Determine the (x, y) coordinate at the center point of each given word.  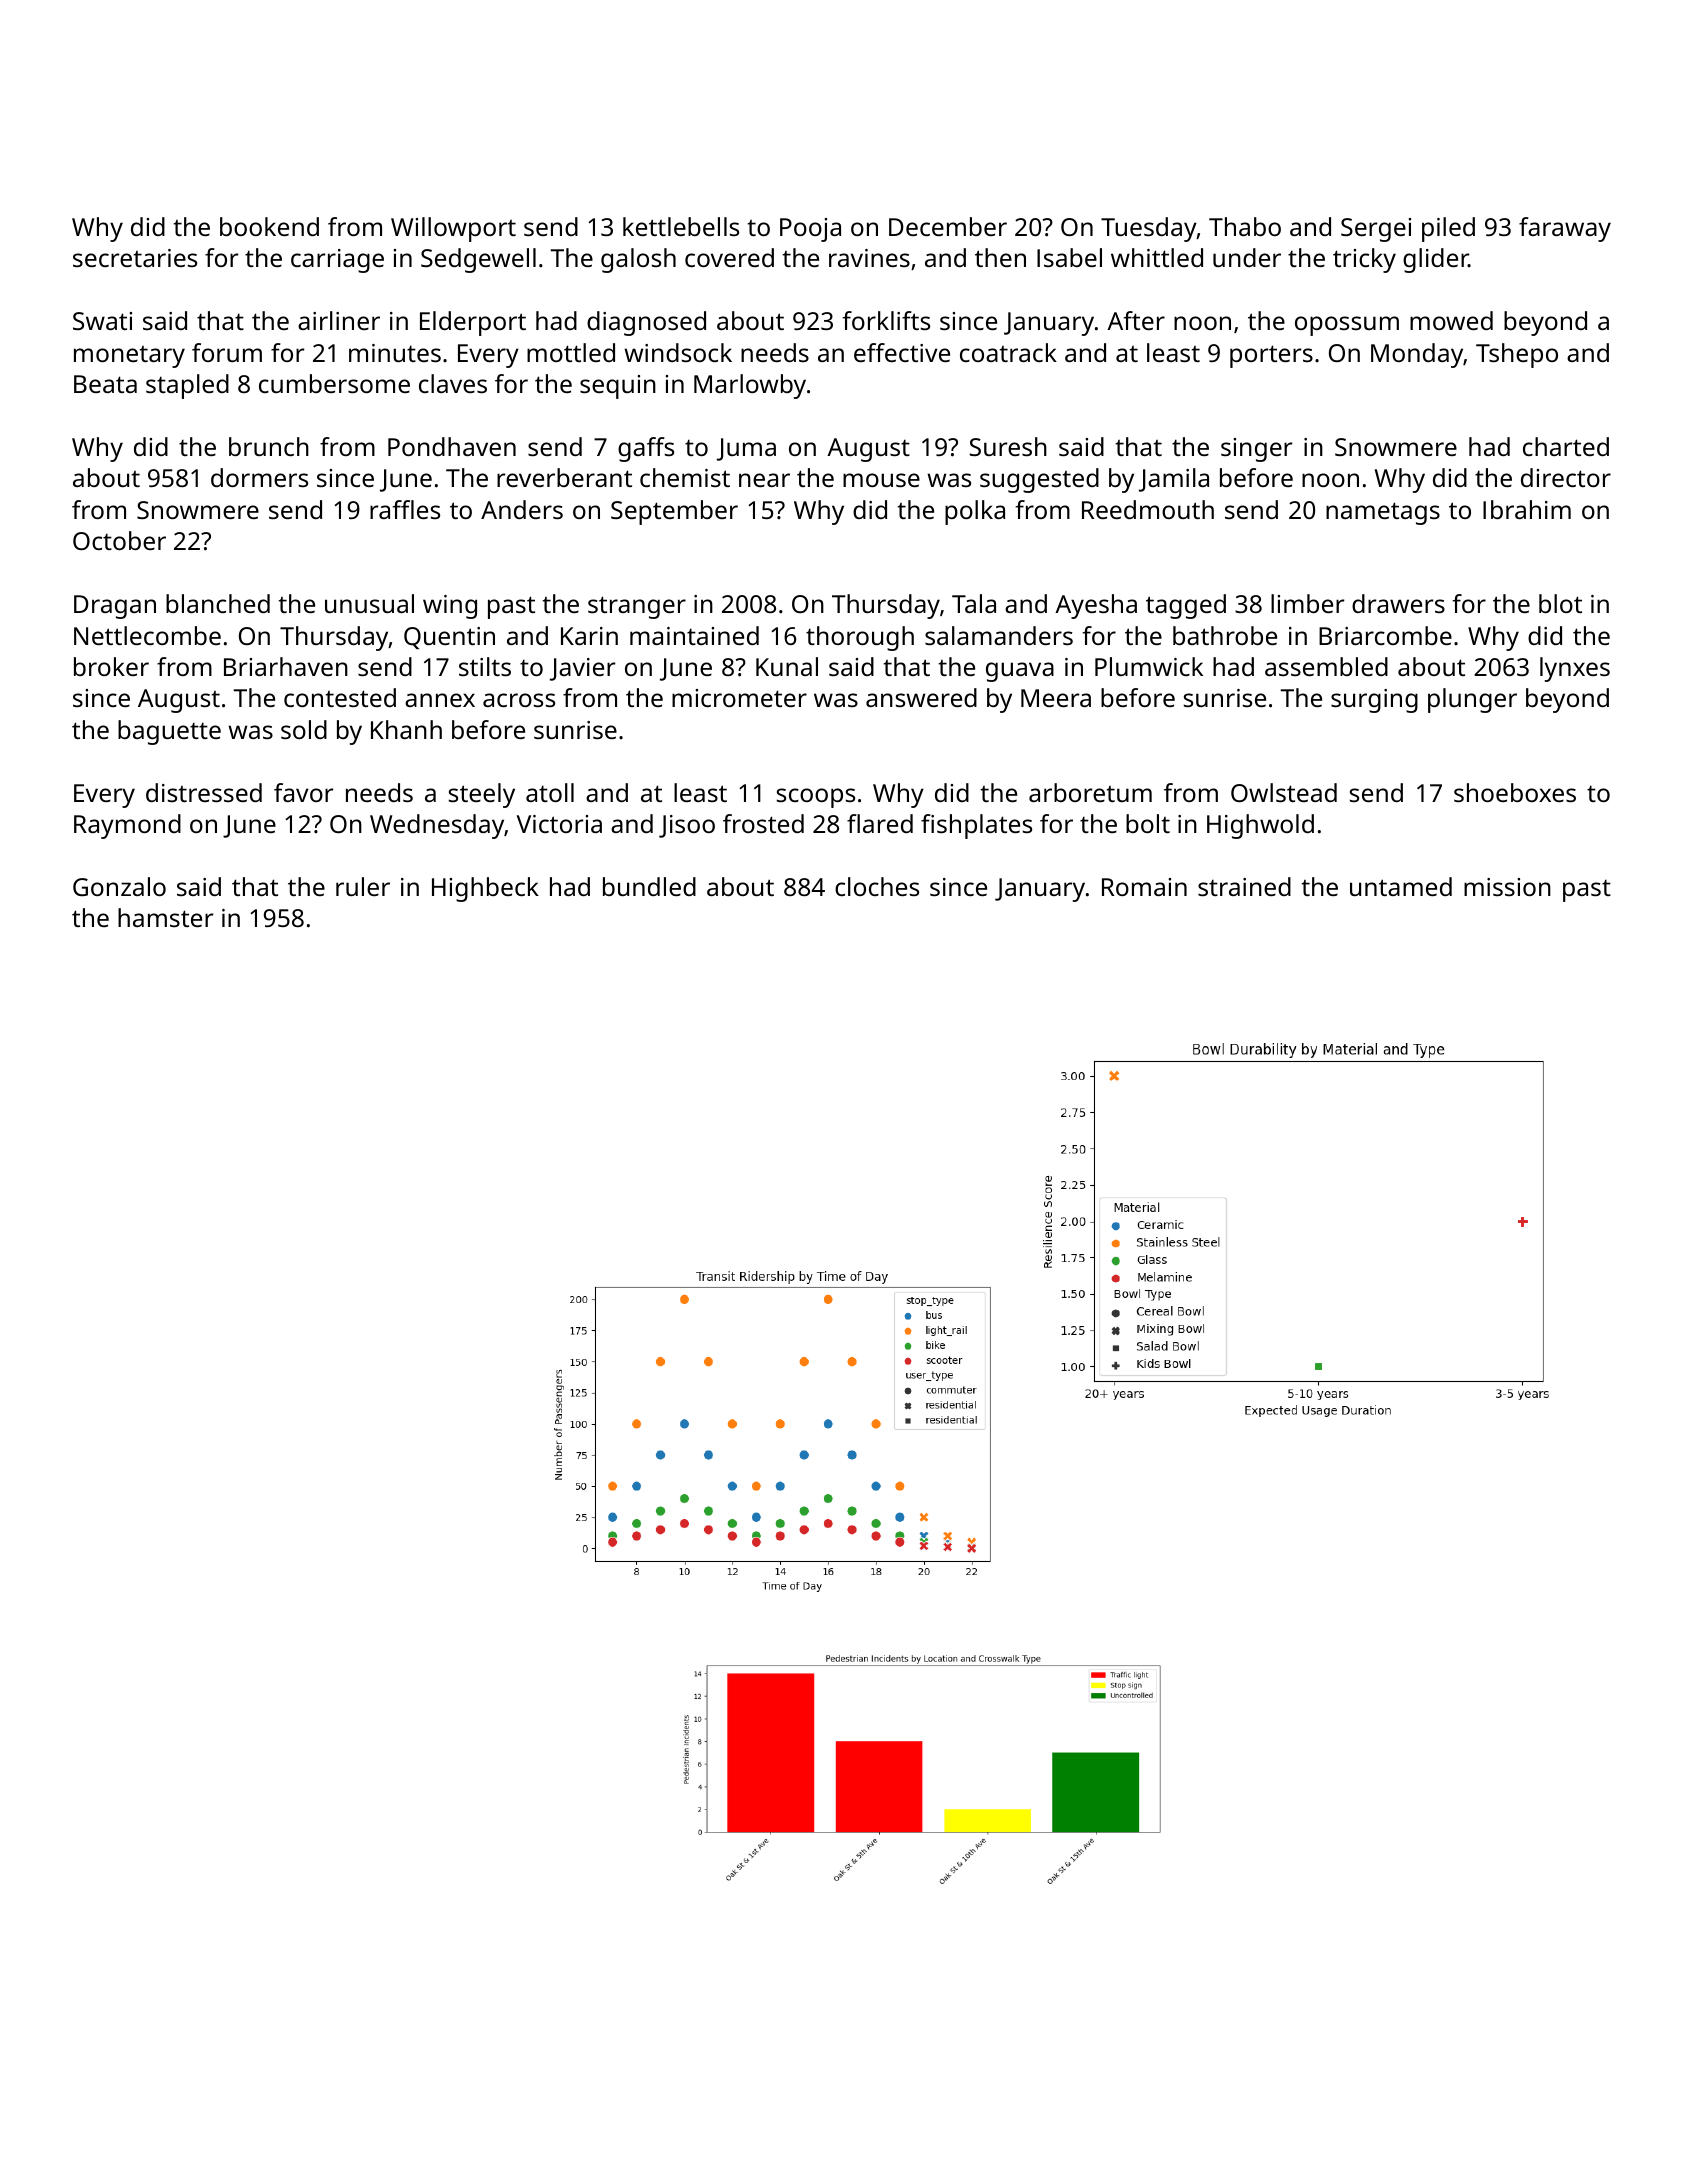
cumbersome (334, 383)
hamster (165, 917)
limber (1307, 603)
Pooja (810, 230)
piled (1448, 229)
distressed (204, 792)
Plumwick (1149, 666)
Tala (974, 603)
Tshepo (1517, 355)
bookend (269, 226)
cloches (877, 886)
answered (921, 697)
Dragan (115, 607)
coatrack (1008, 352)
